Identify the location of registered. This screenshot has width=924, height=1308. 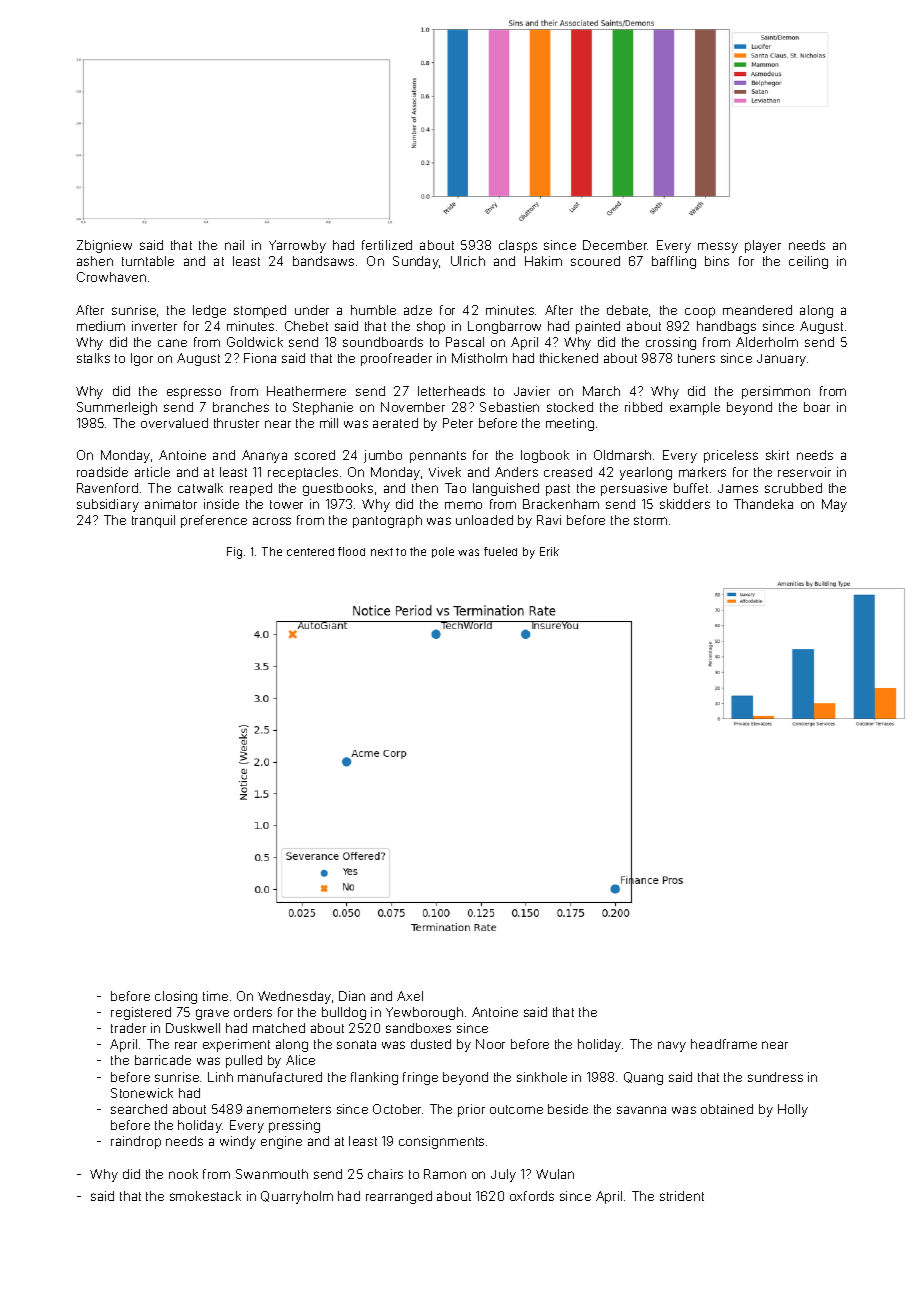
(141, 1013).
